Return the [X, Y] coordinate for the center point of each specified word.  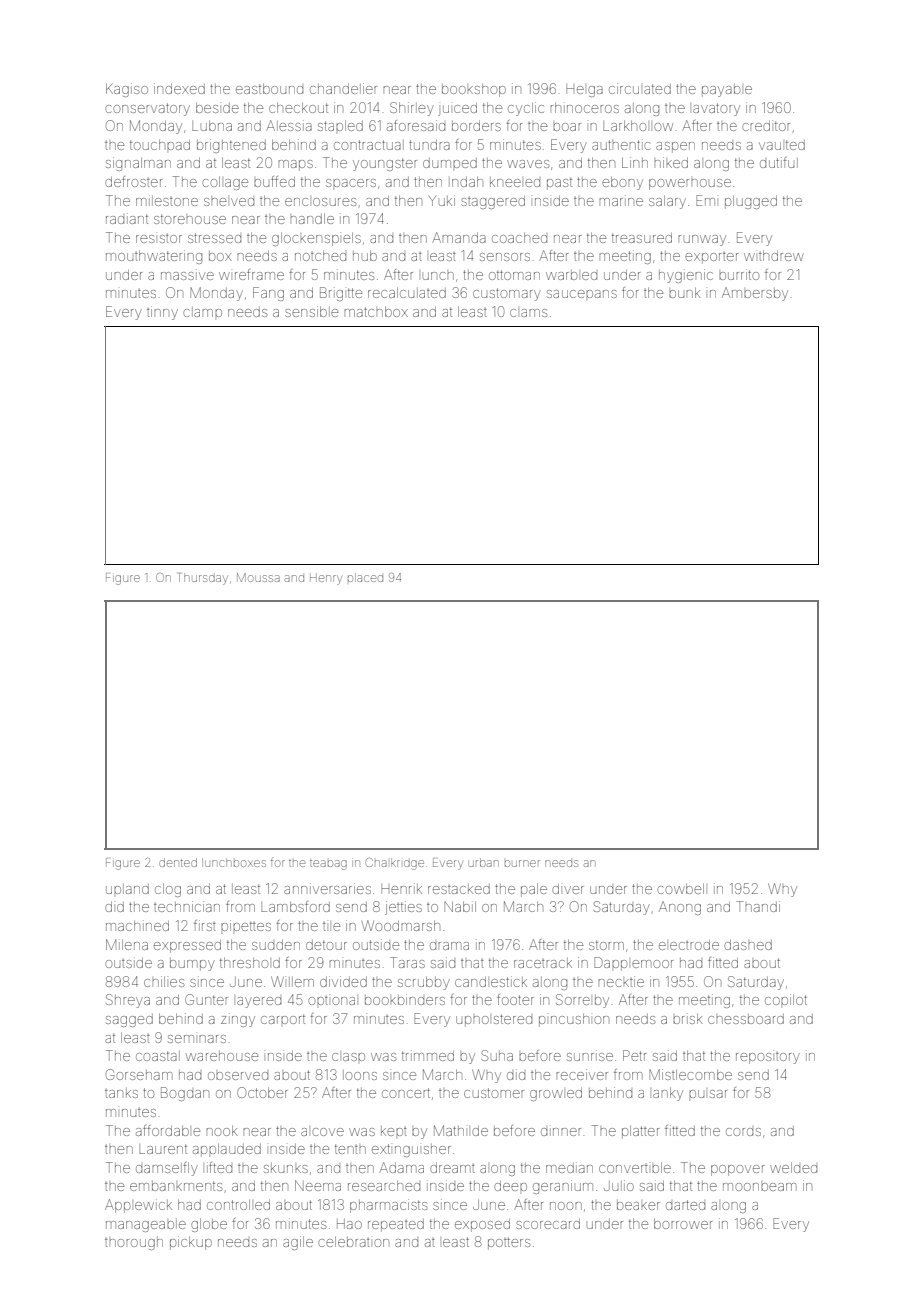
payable [727, 90]
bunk [685, 293]
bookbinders [405, 999]
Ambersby [755, 294]
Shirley [412, 109]
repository [768, 1058]
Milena [127, 944]
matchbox [376, 312]
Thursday [203, 579]
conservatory [147, 109]
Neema [318, 1185]
